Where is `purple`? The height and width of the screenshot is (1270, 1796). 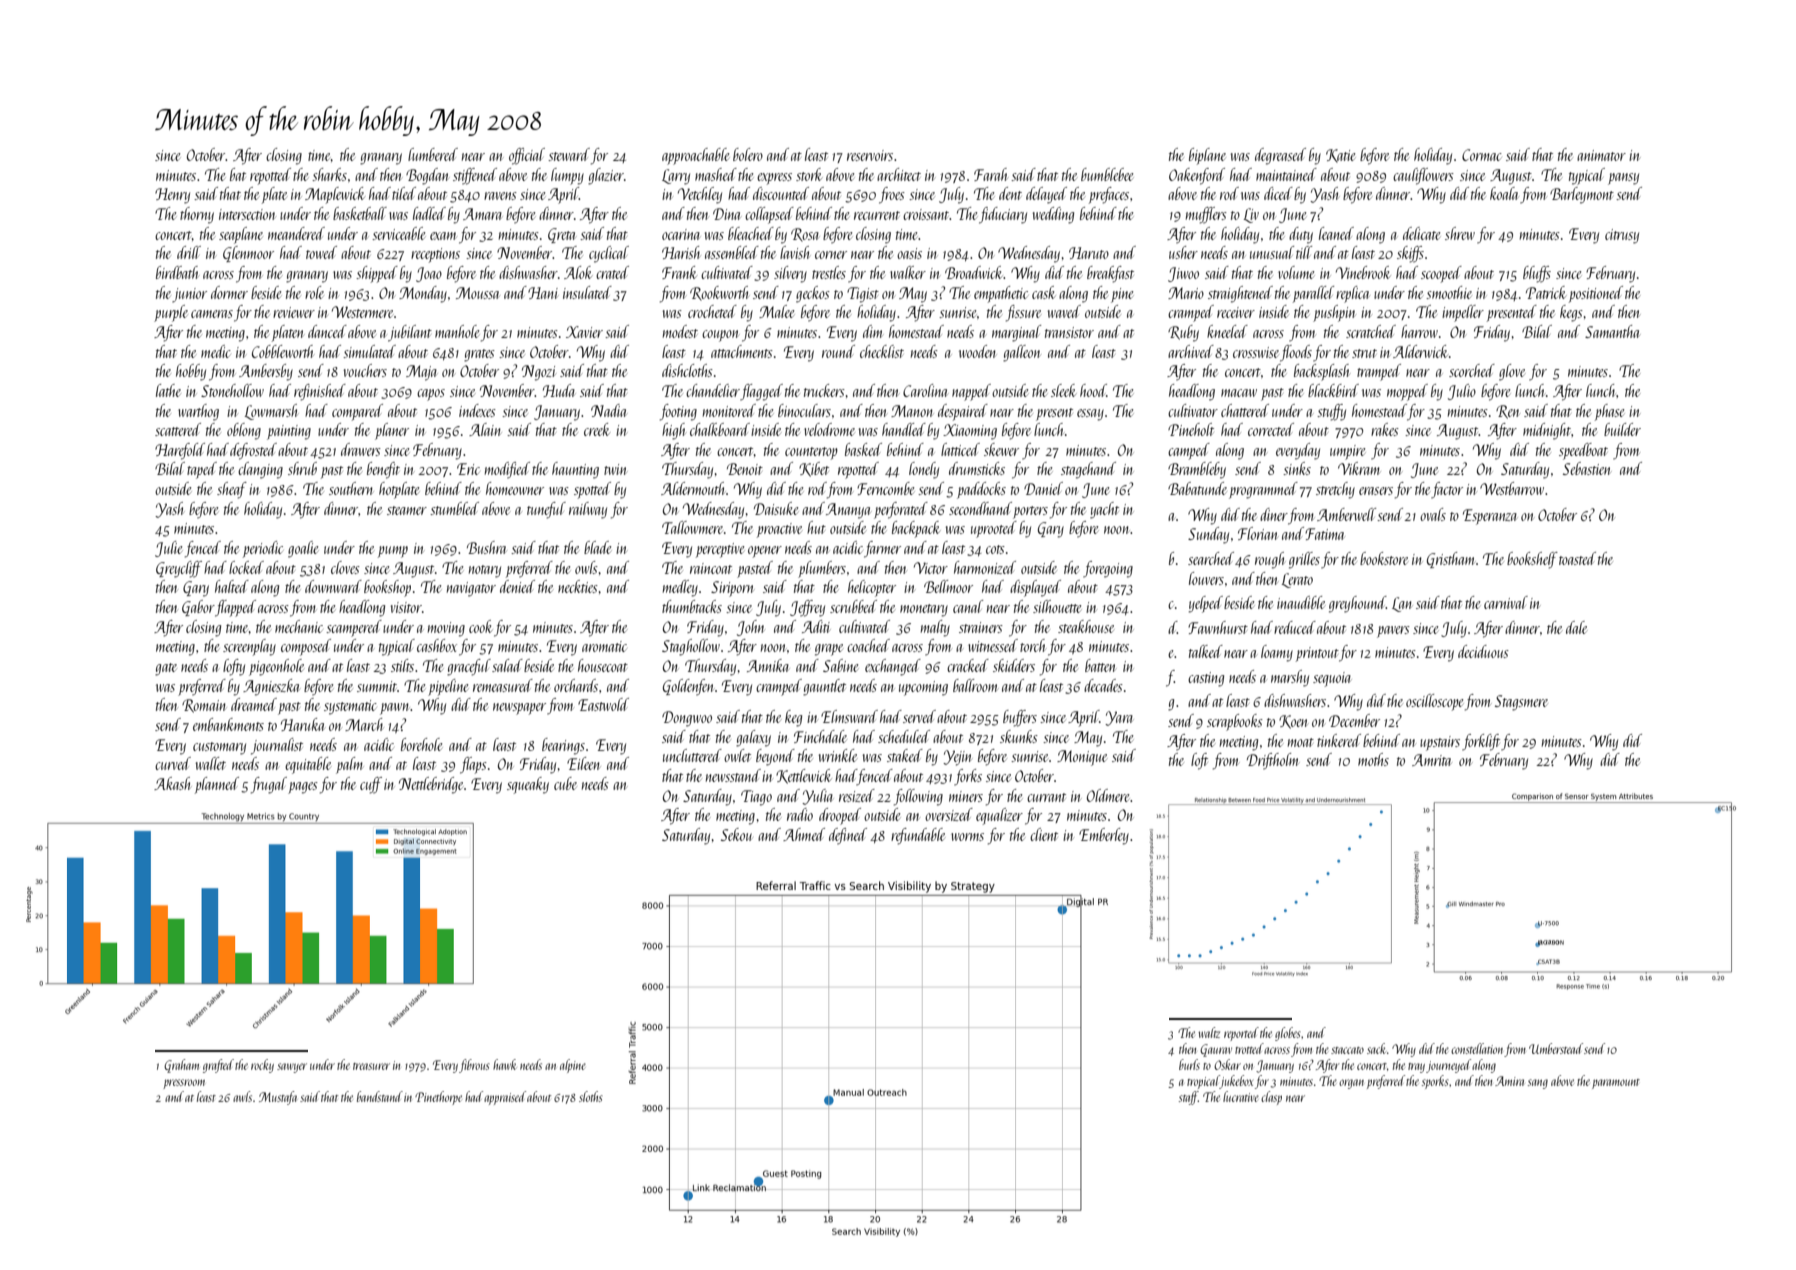
purple is located at coordinates (171, 313).
